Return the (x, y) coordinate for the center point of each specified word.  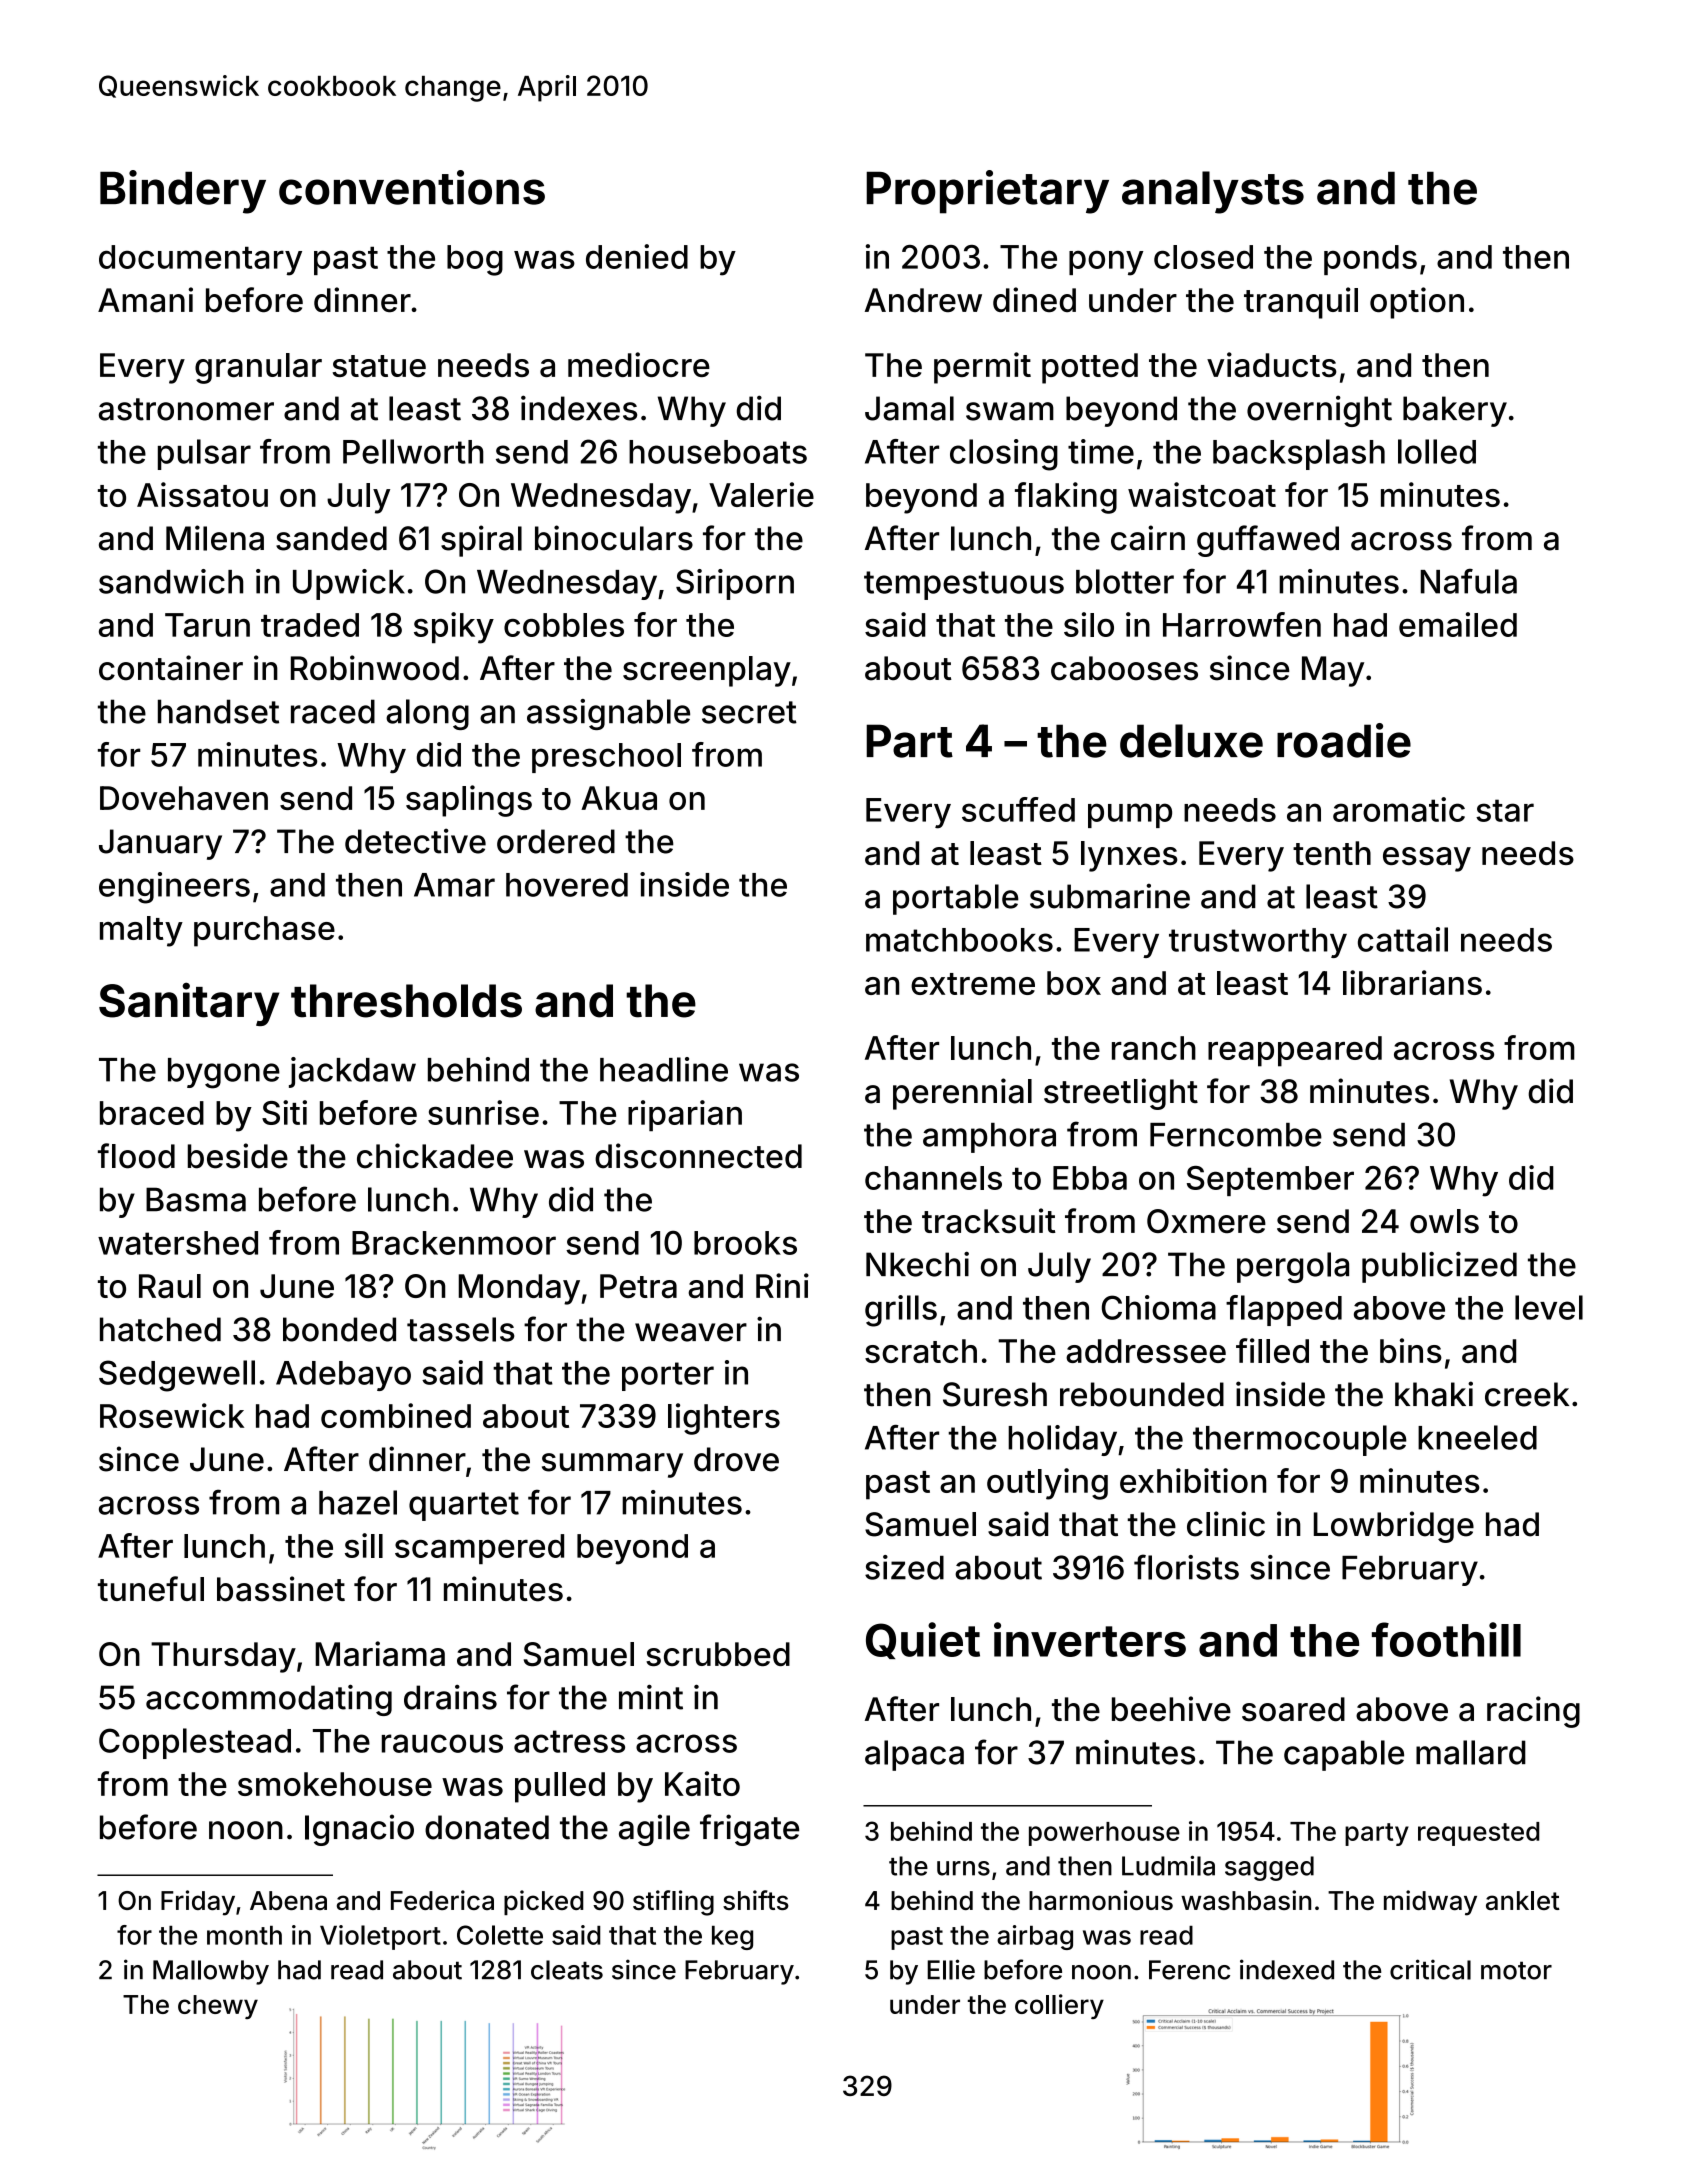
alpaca (914, 1755)
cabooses (1124, 668)
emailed (1458, 624)
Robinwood (375, 668)
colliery (1059, 2006)
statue (379, 366)
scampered (479, 1549)
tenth (1332, 853)
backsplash (1299, 454)
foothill (1446, 1639)
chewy (218, 2007)
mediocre (639, 364)
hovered (567, 885)
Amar (454, 885)
